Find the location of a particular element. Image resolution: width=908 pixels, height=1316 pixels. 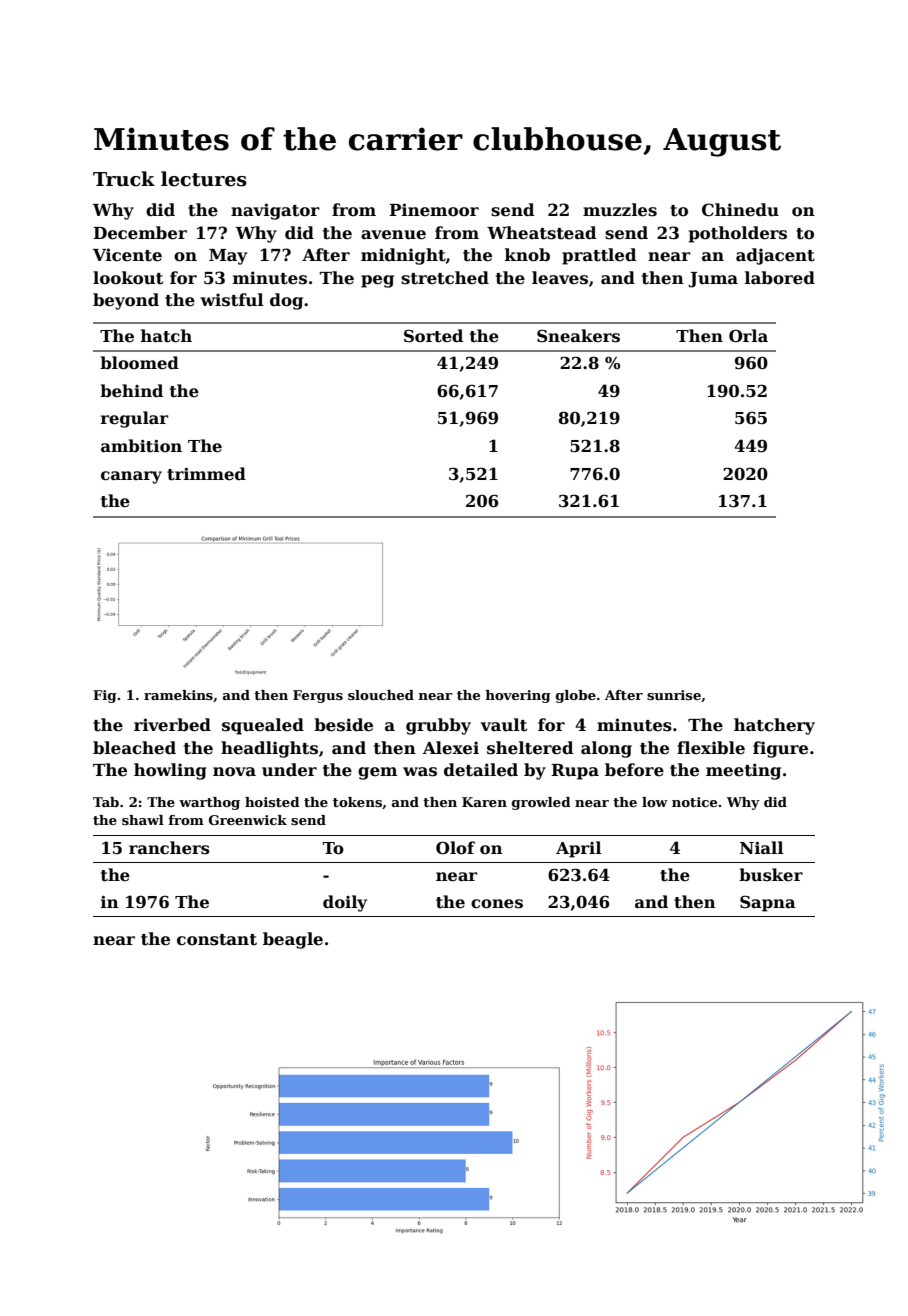

meeting is located at coordinates (743, 771).
